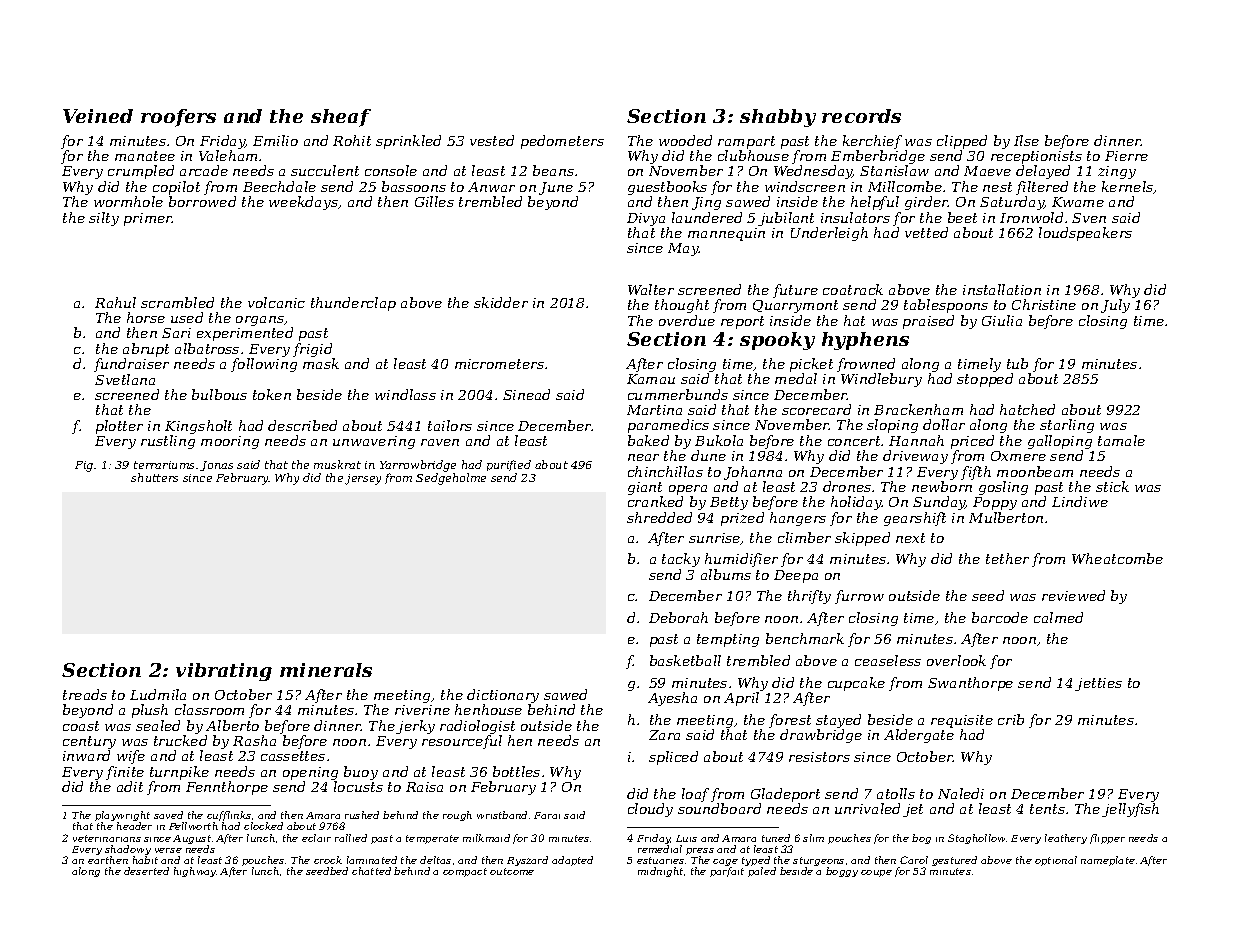 This document has width=1233, height=952. What do you see at coordinates (263, 826) in the document?
I see `clocked` at bounding box center [263, 826].
